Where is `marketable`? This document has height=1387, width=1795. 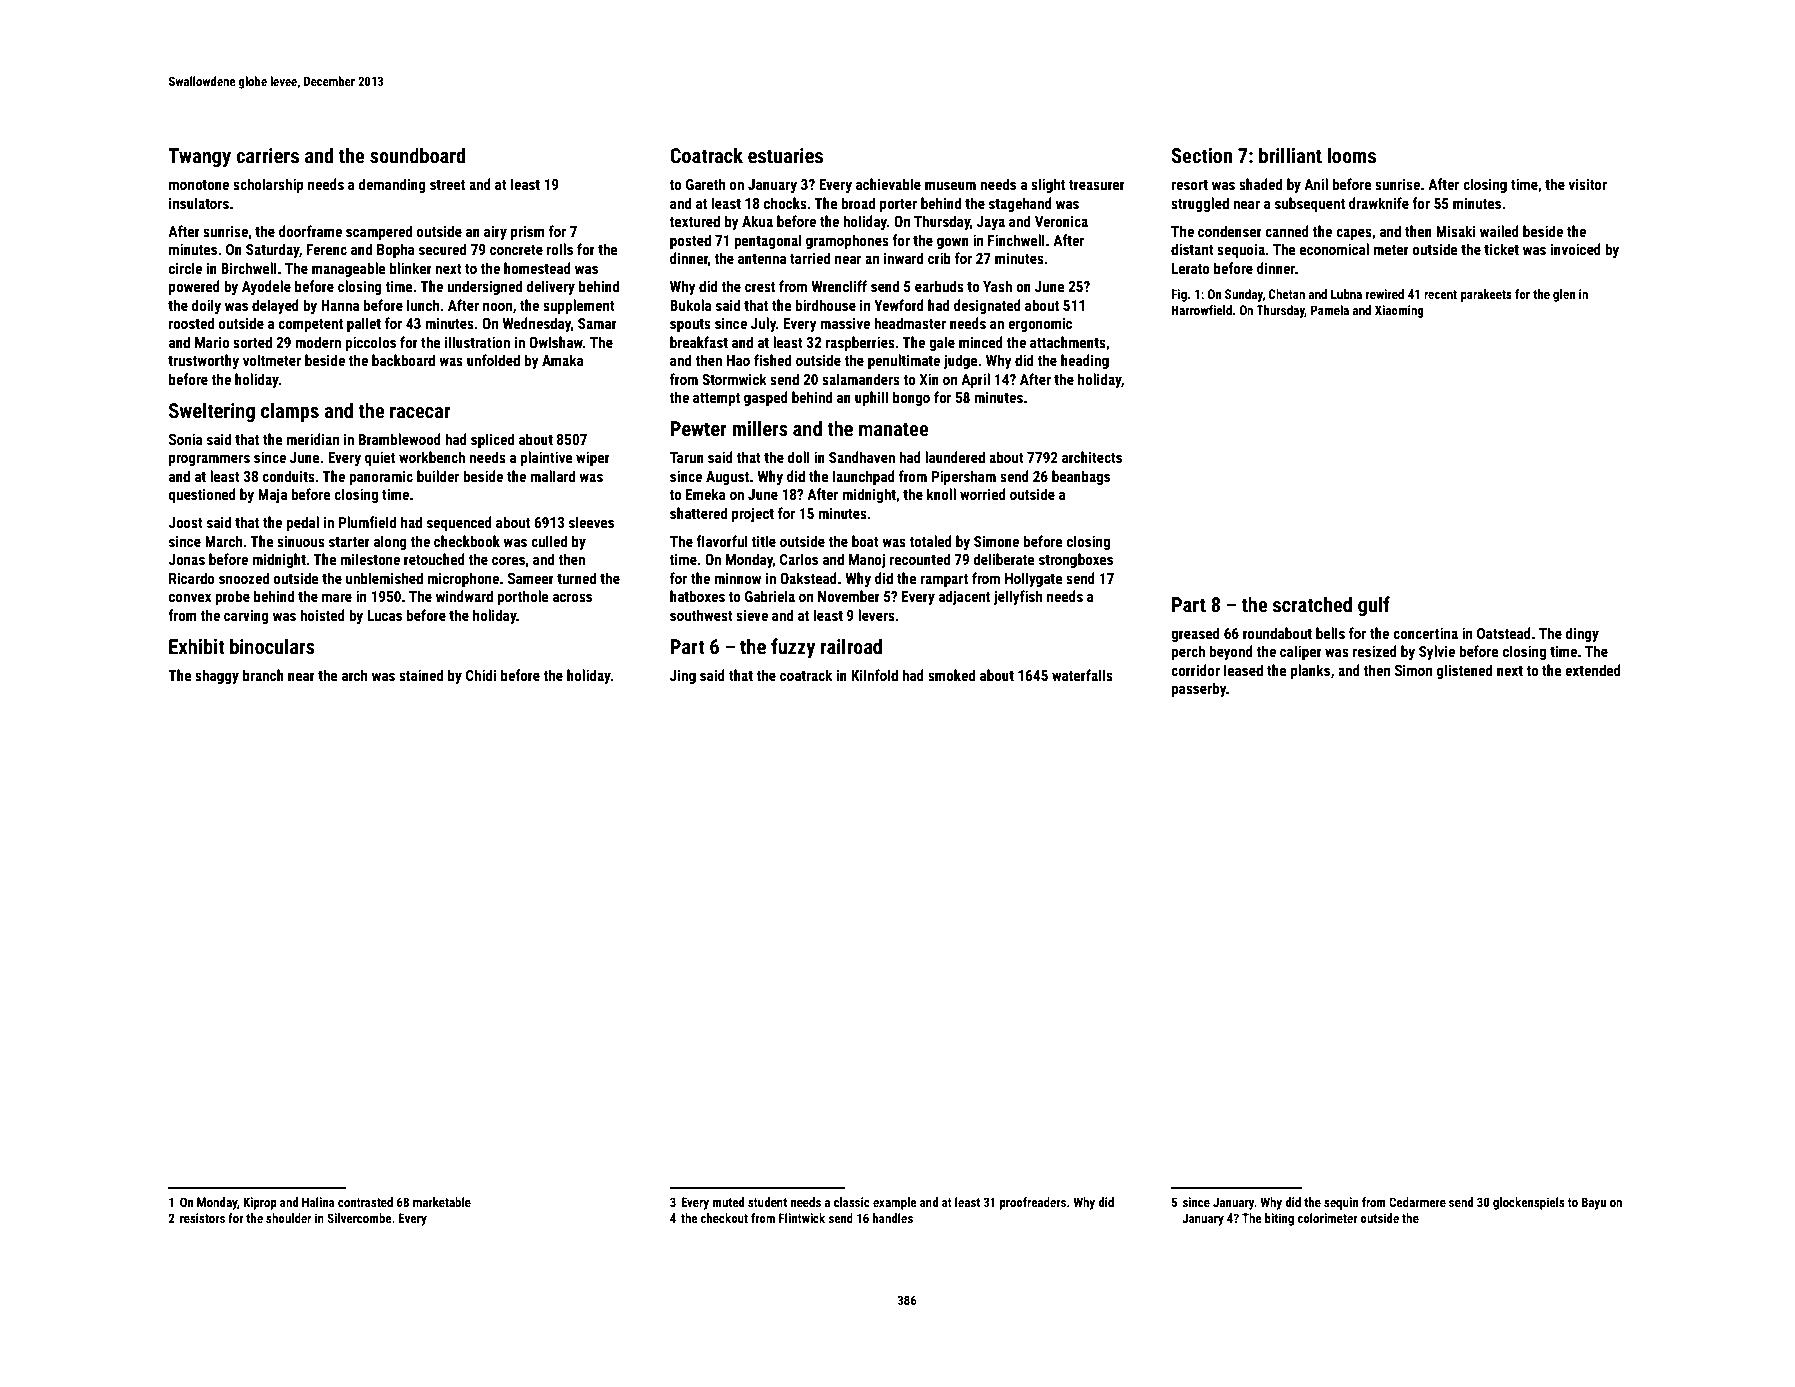
marketable is located at coordinates (442, 1202).
